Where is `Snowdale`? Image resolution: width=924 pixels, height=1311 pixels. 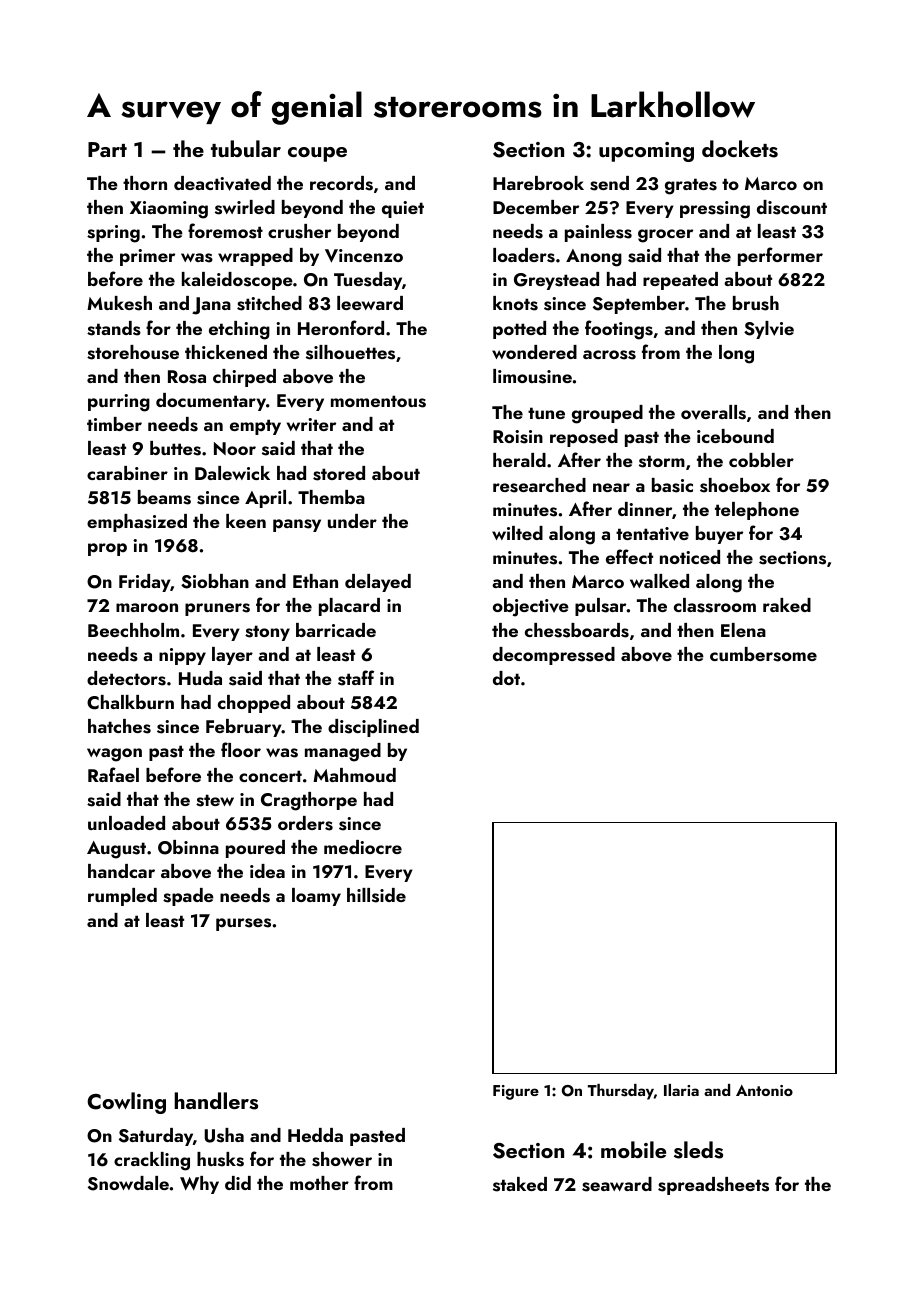 Snowdale is located at coordinates (128, 1183).
